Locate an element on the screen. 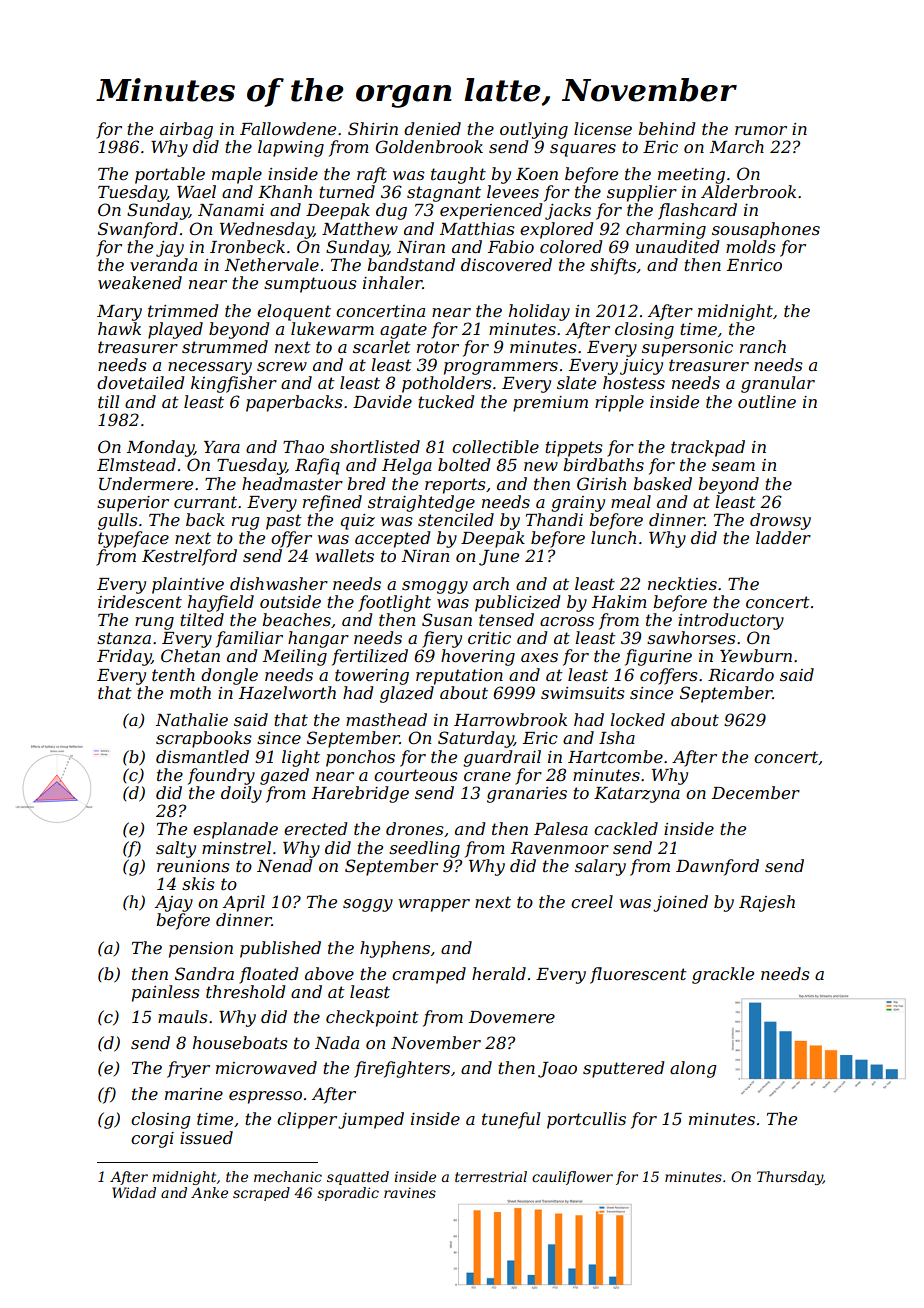 The width and height of the screenshot is (924, 1308). threshold is located at coordinates (245, 991).
